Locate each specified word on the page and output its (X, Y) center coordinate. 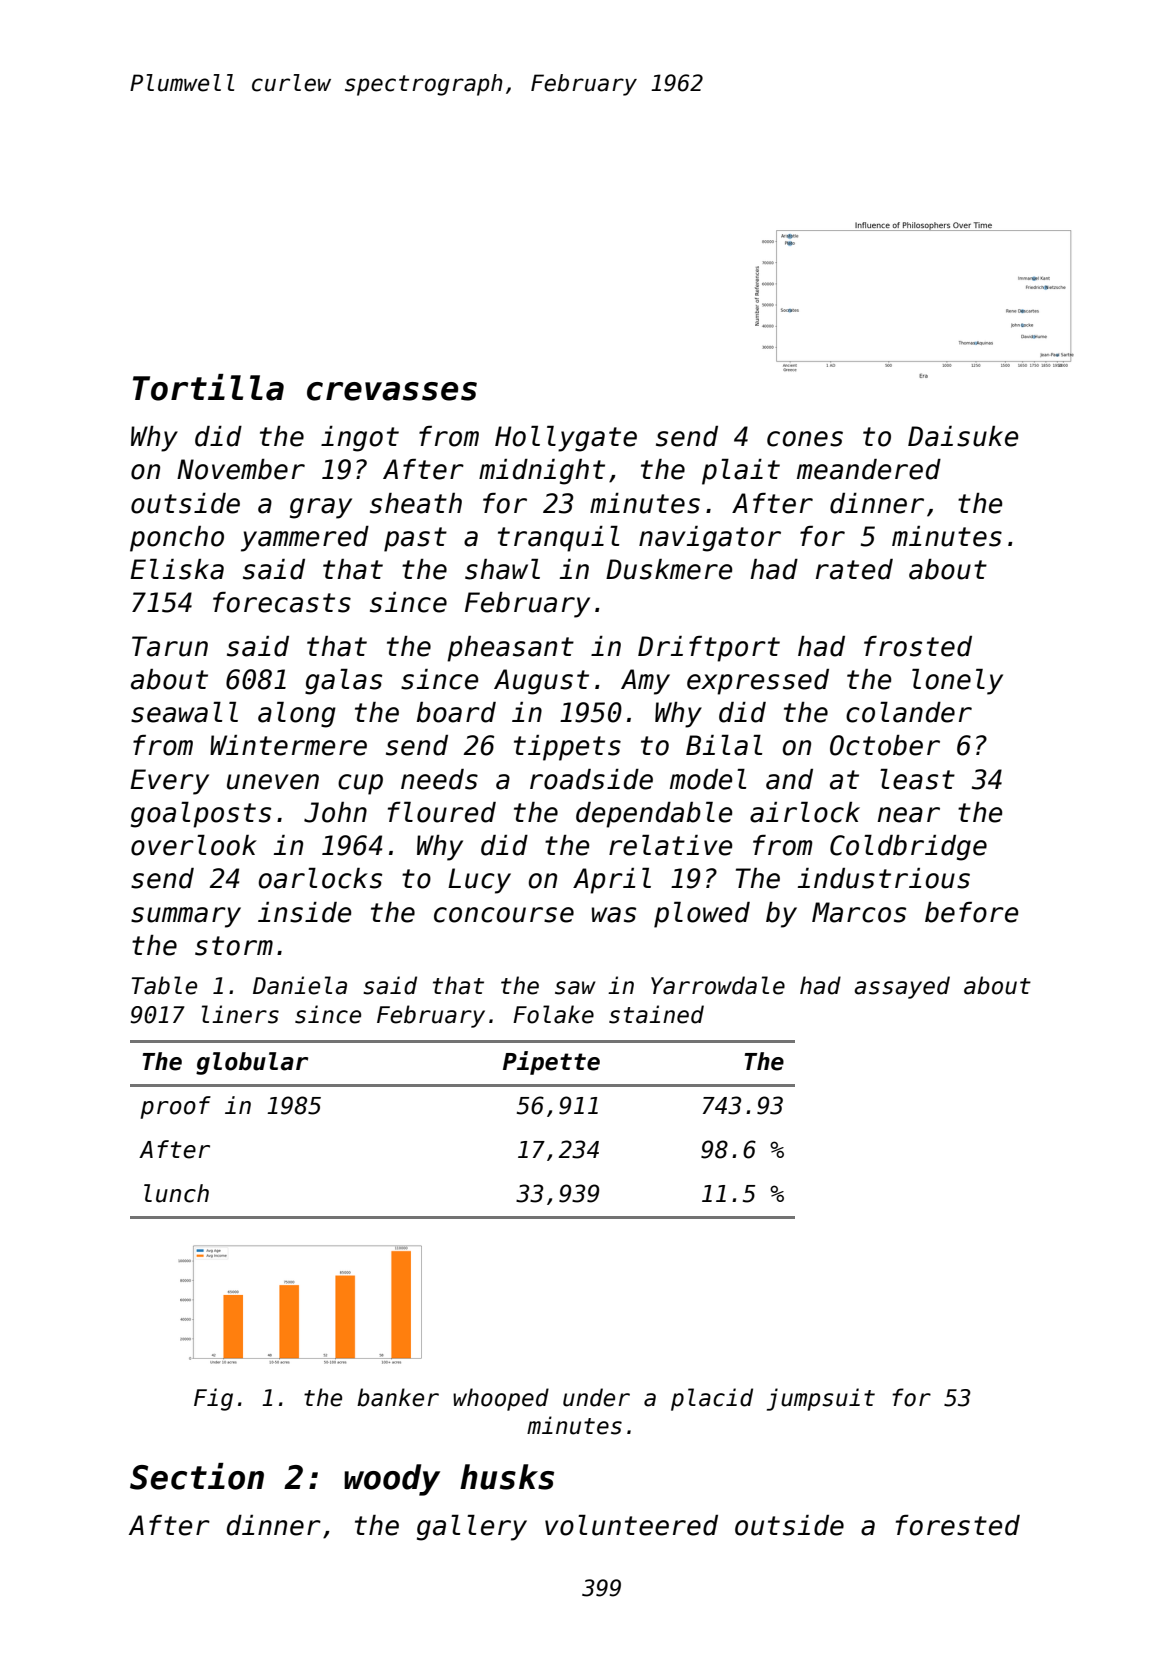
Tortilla (208, 387)
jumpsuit (821, 1399)
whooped (501, 1399)
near (908, 815)
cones (805, 439)
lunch (176, 1193)
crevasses (392, 391)
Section (197, 1476)
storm (234, 946)
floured (442, 812)
